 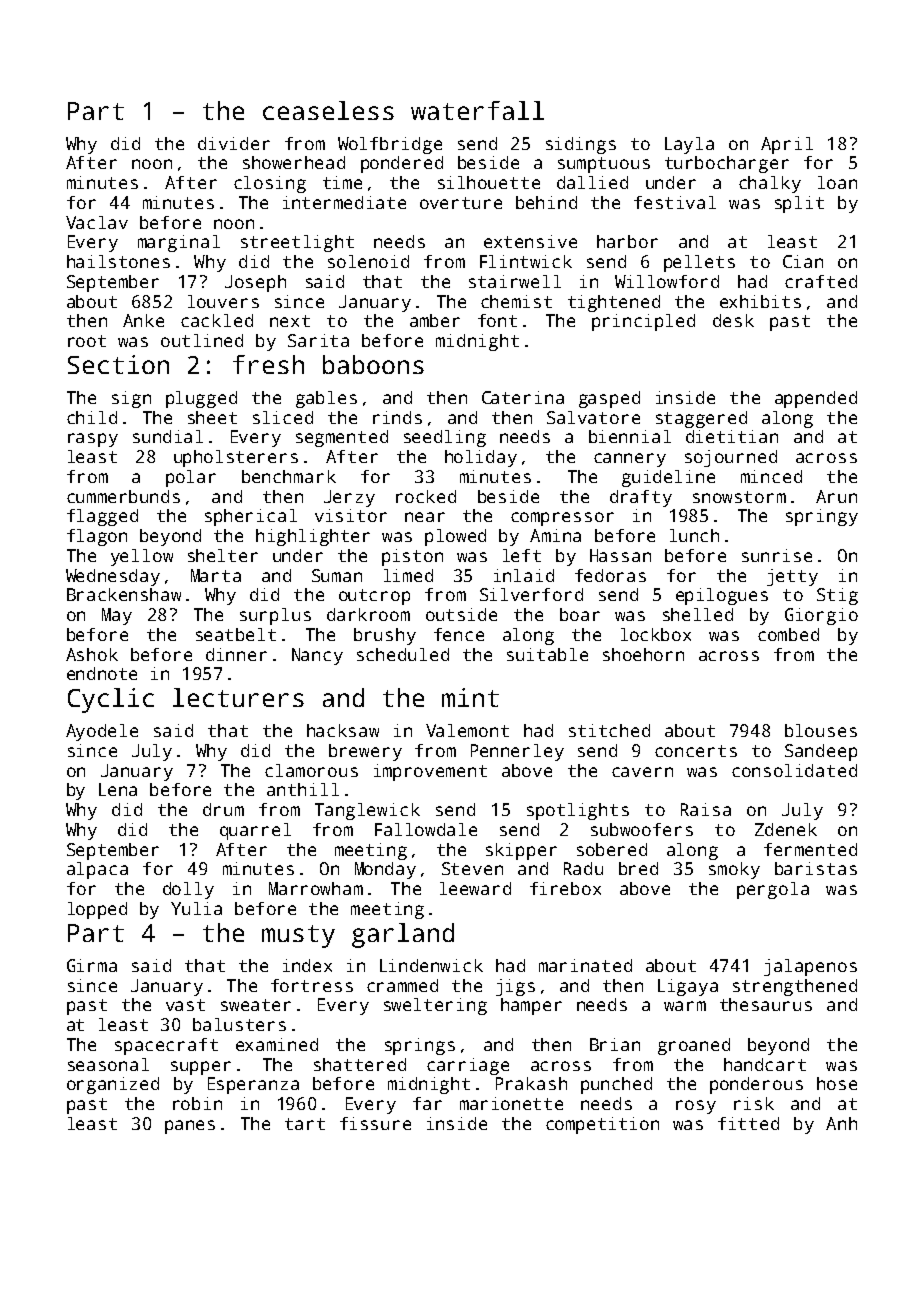 I want to click on Lindenwick, so click(x=431, y=965).
